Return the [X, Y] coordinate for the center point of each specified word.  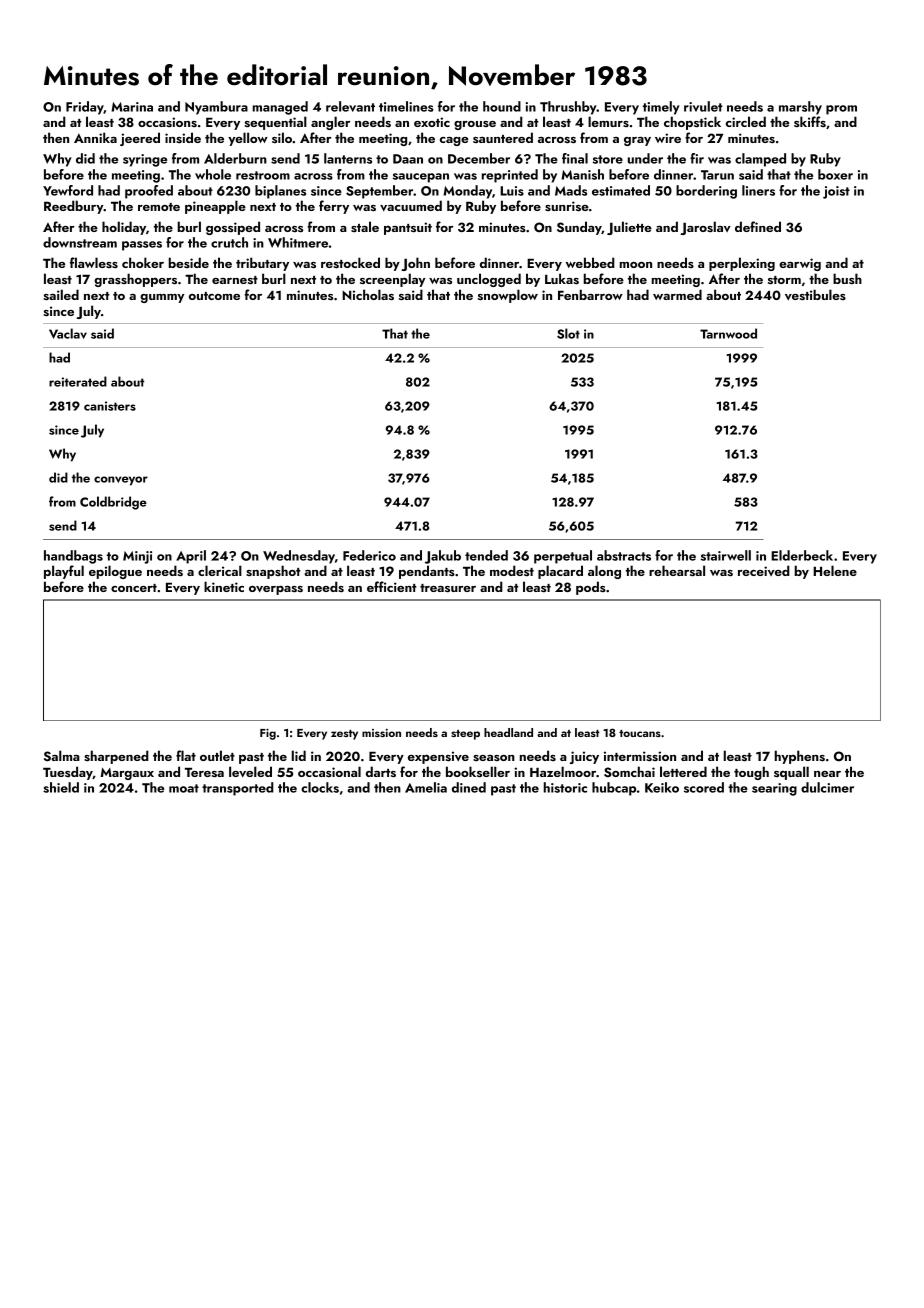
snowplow [508, 296]
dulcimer [827, 787]
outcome [214, 296]
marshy [800, 108]
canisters [110, 406]
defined [758, 226]
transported [238, 789]
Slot [568, 333]
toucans [640, 733]
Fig [268, 734]
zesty [344, 735]
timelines [406, 106]
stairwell [726, 555]
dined [469, 787]
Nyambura [216, 108]
